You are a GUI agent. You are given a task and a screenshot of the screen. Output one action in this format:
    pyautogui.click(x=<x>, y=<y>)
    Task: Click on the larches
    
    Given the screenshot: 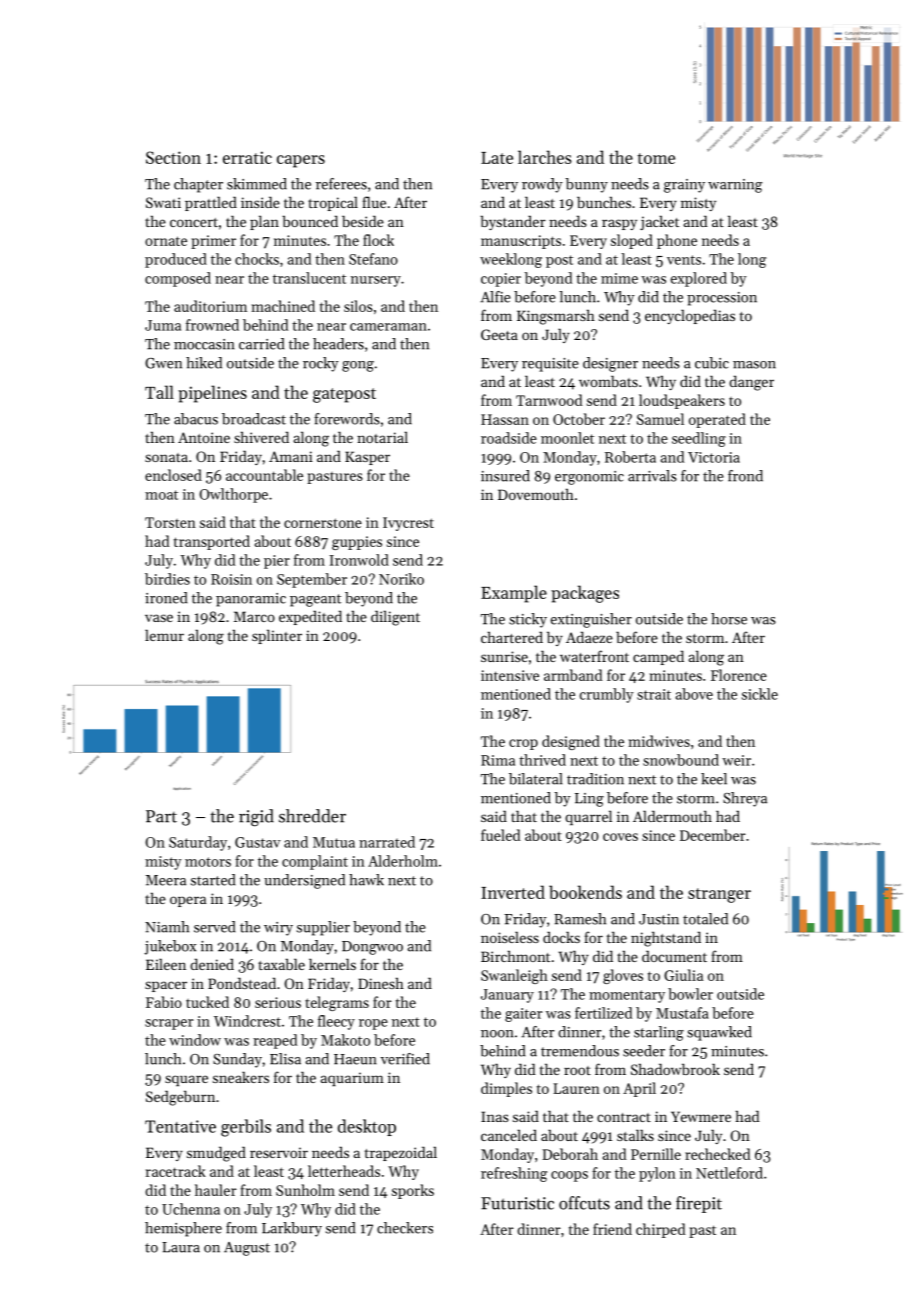 What is the action you would take?
    pyautogui.click(x=545, y=157)
